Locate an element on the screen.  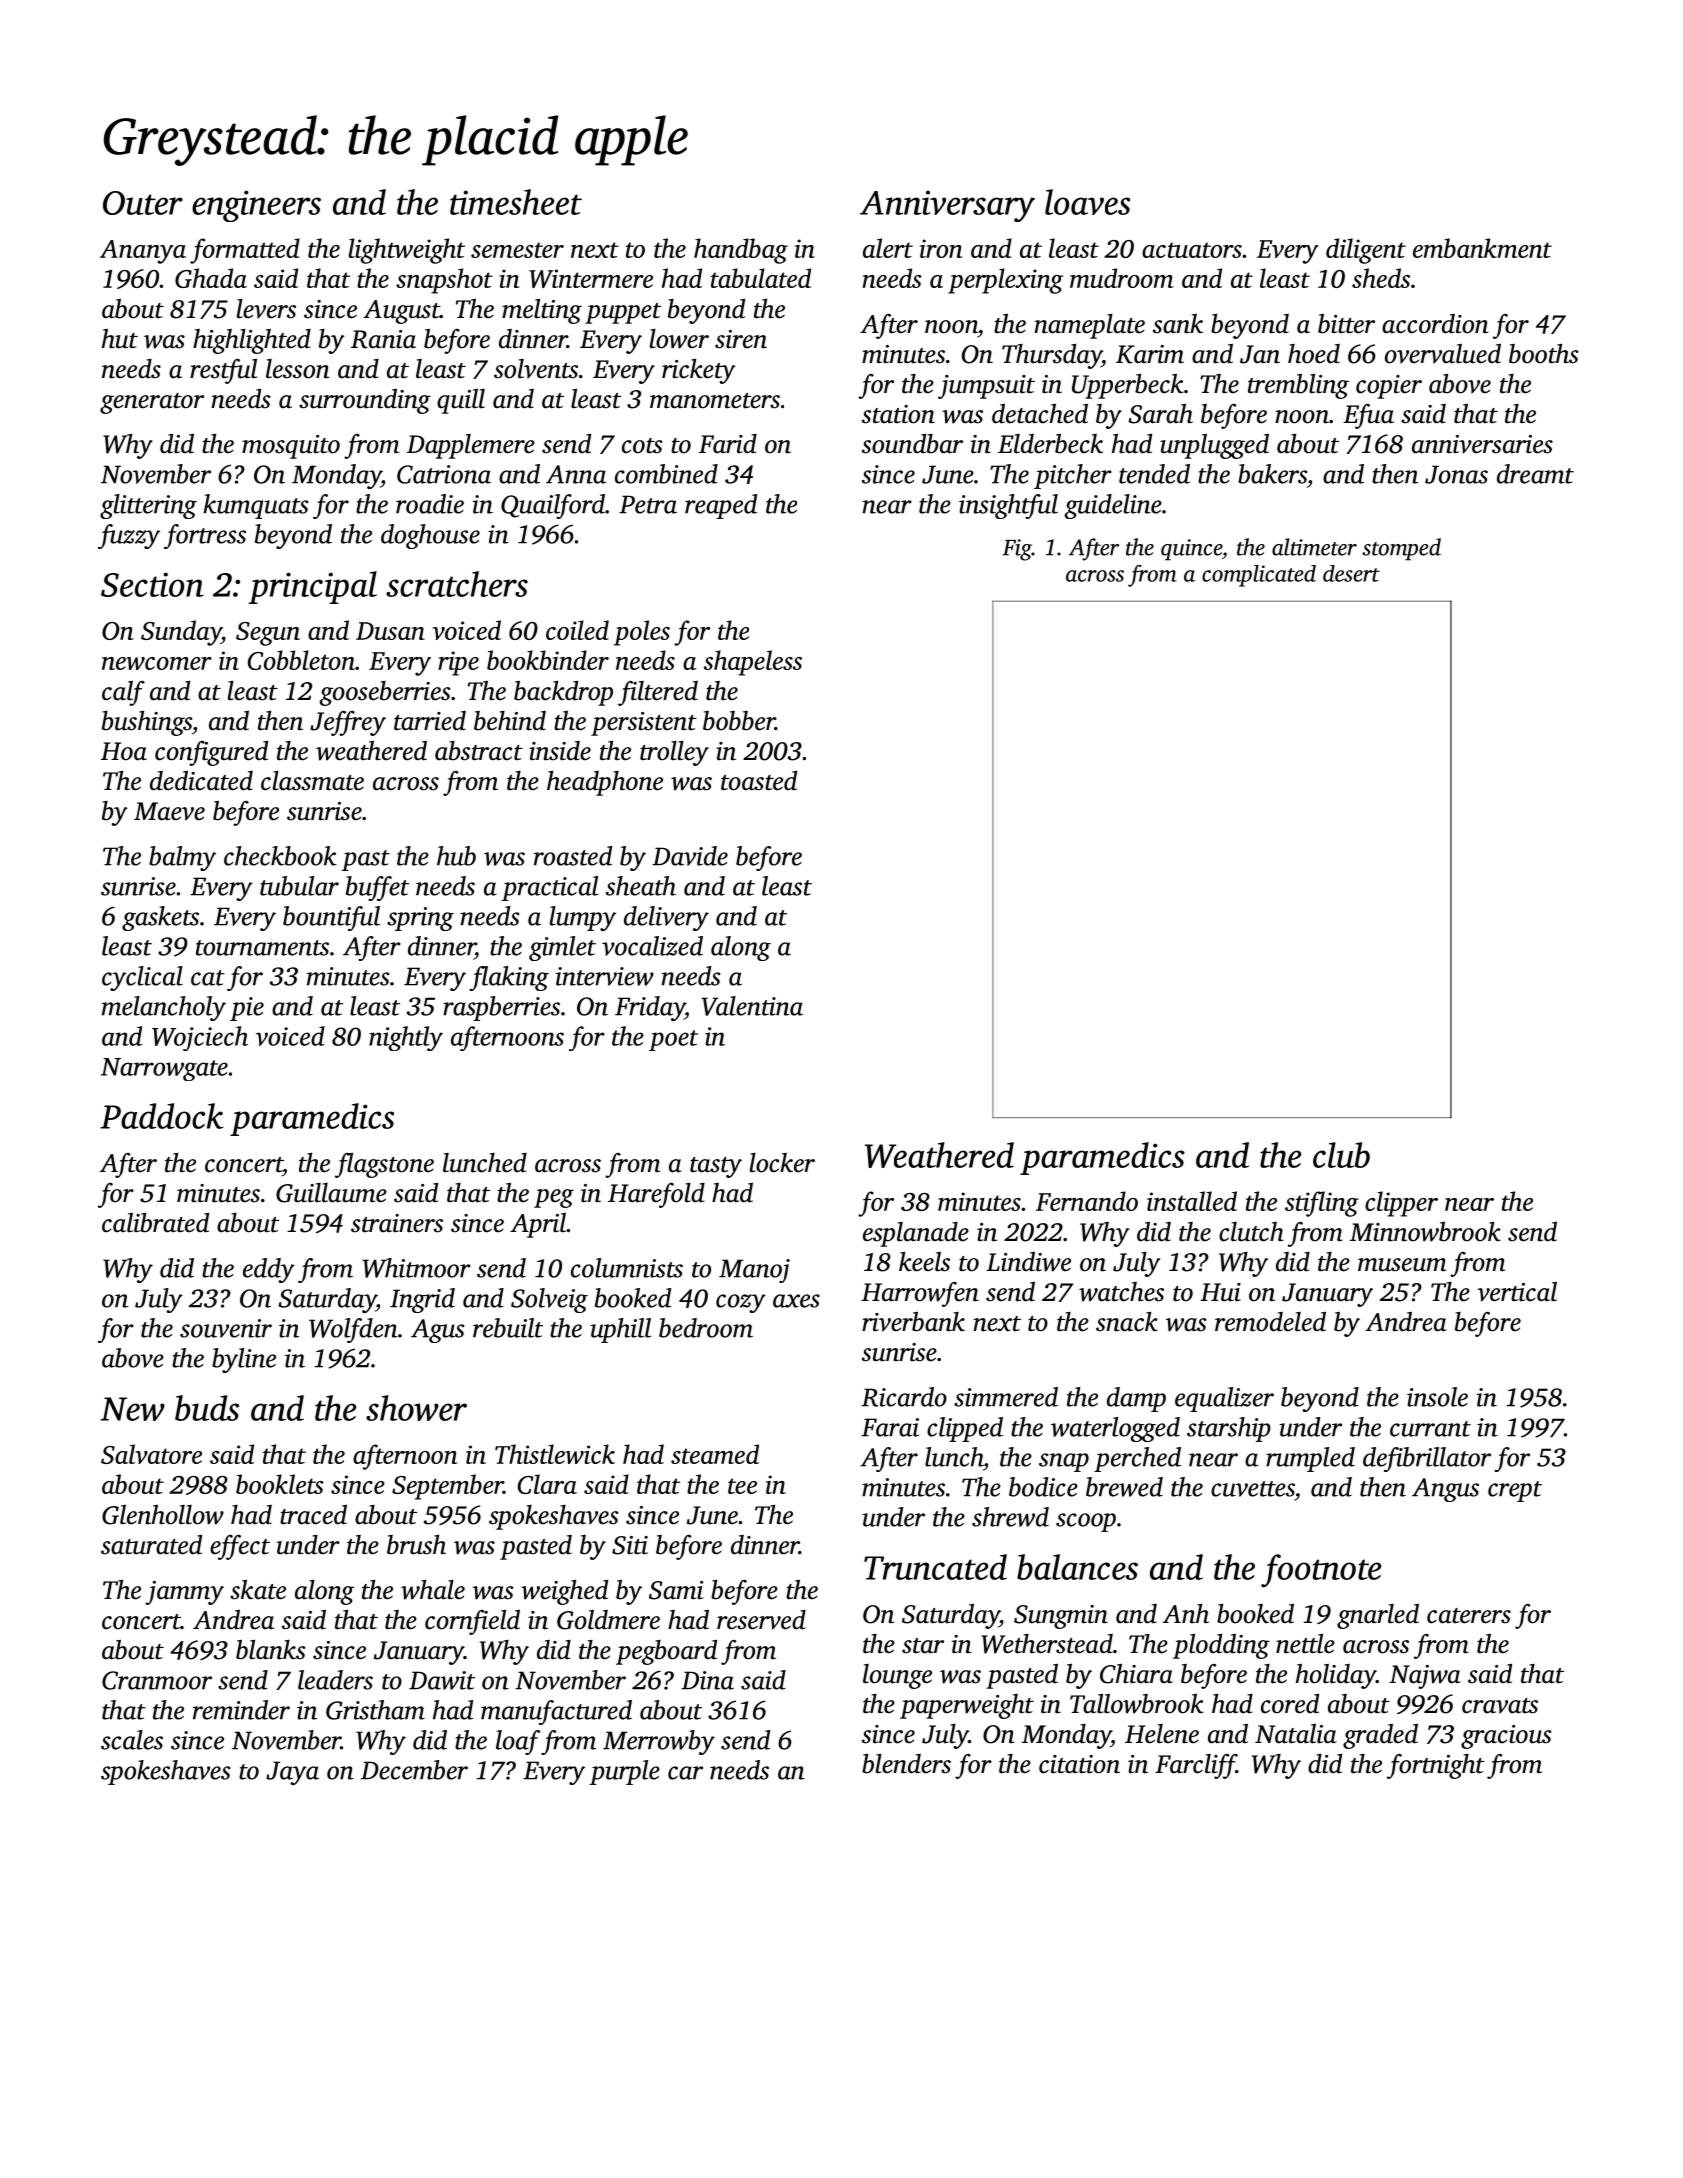
accordion is located at coordinates (1435, 324).
